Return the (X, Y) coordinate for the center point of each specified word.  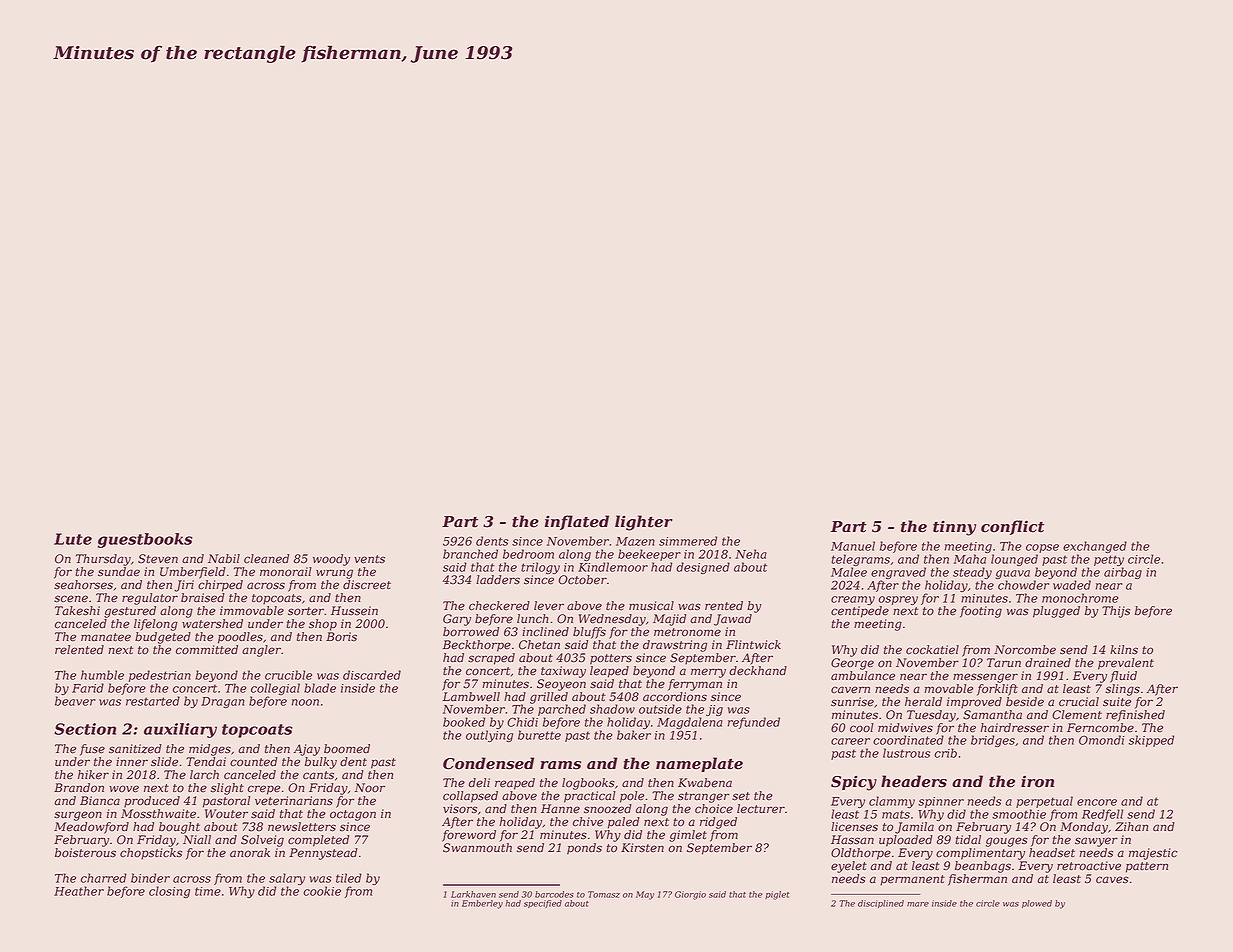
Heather (79, 891)
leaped (609, 672)
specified (543, 904)
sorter (306, 611)
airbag (1123, 573)
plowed (1037, 904)
